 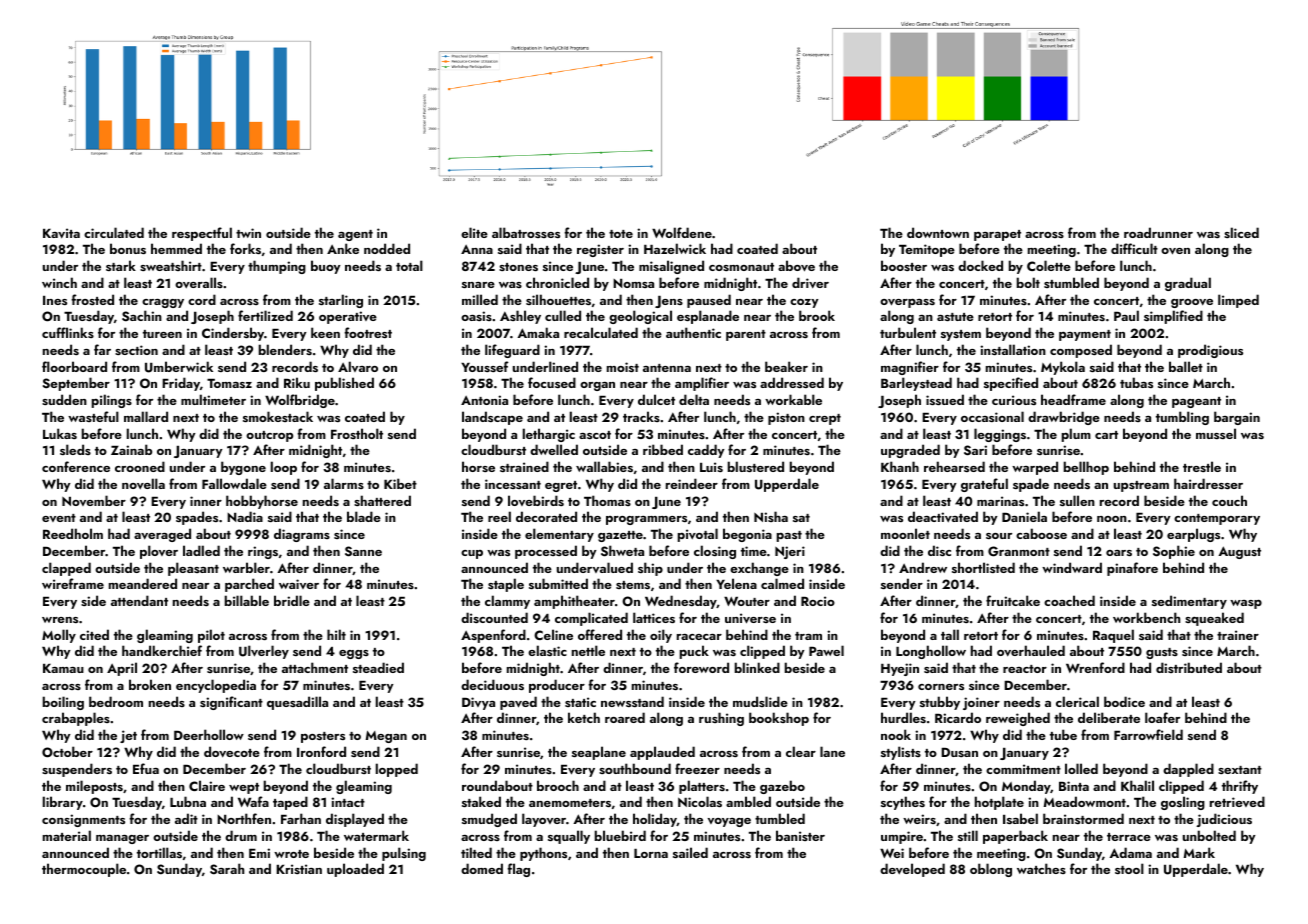 What do you see at coordinates (162, 650) in the screenshot?
I see `handkerchief` at bounding box center [162, 650].
